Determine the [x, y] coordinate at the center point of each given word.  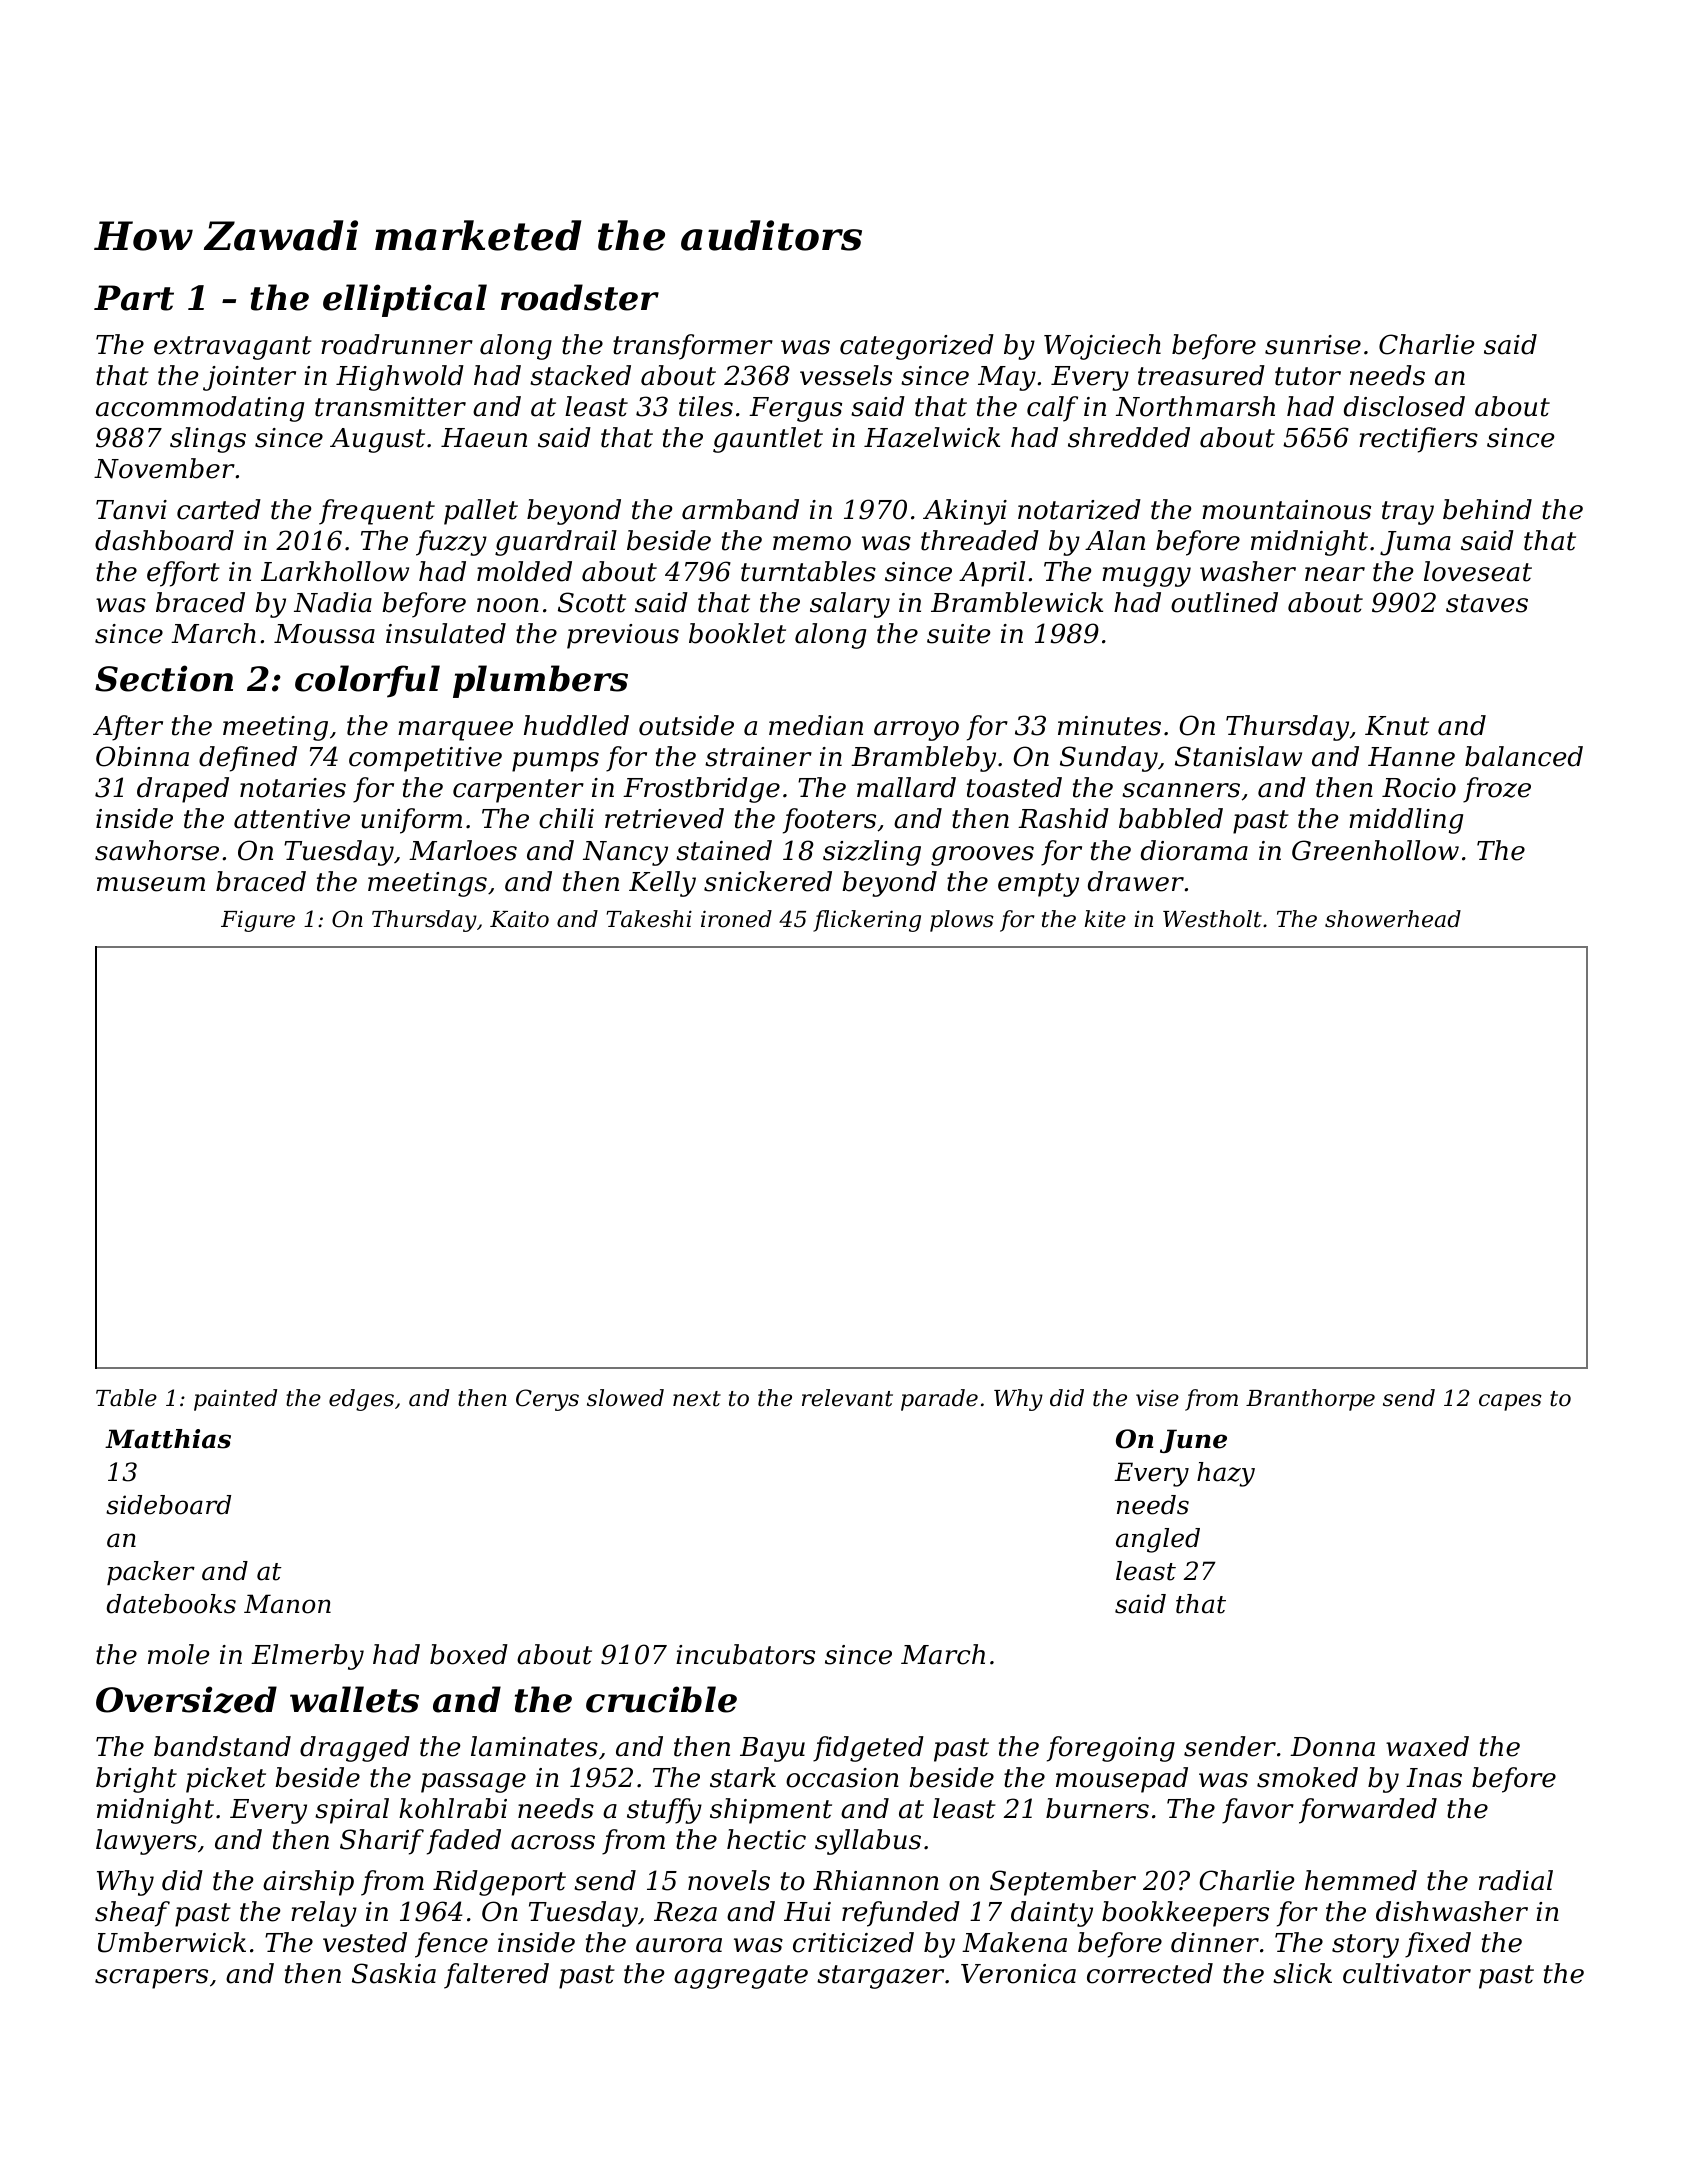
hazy [1226, 1474]
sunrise [1313, 345]
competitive [425, 759]
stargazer [880, 1977]
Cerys [547, 1400]
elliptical [405, 300]
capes [1510, 1402]
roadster [580, 297]
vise [1157, 1398]
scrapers [151, 1979]
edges [361, 1400]
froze [1497, 790]
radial [1516, 1880]
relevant [847, 1398]
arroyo [916, 731]
